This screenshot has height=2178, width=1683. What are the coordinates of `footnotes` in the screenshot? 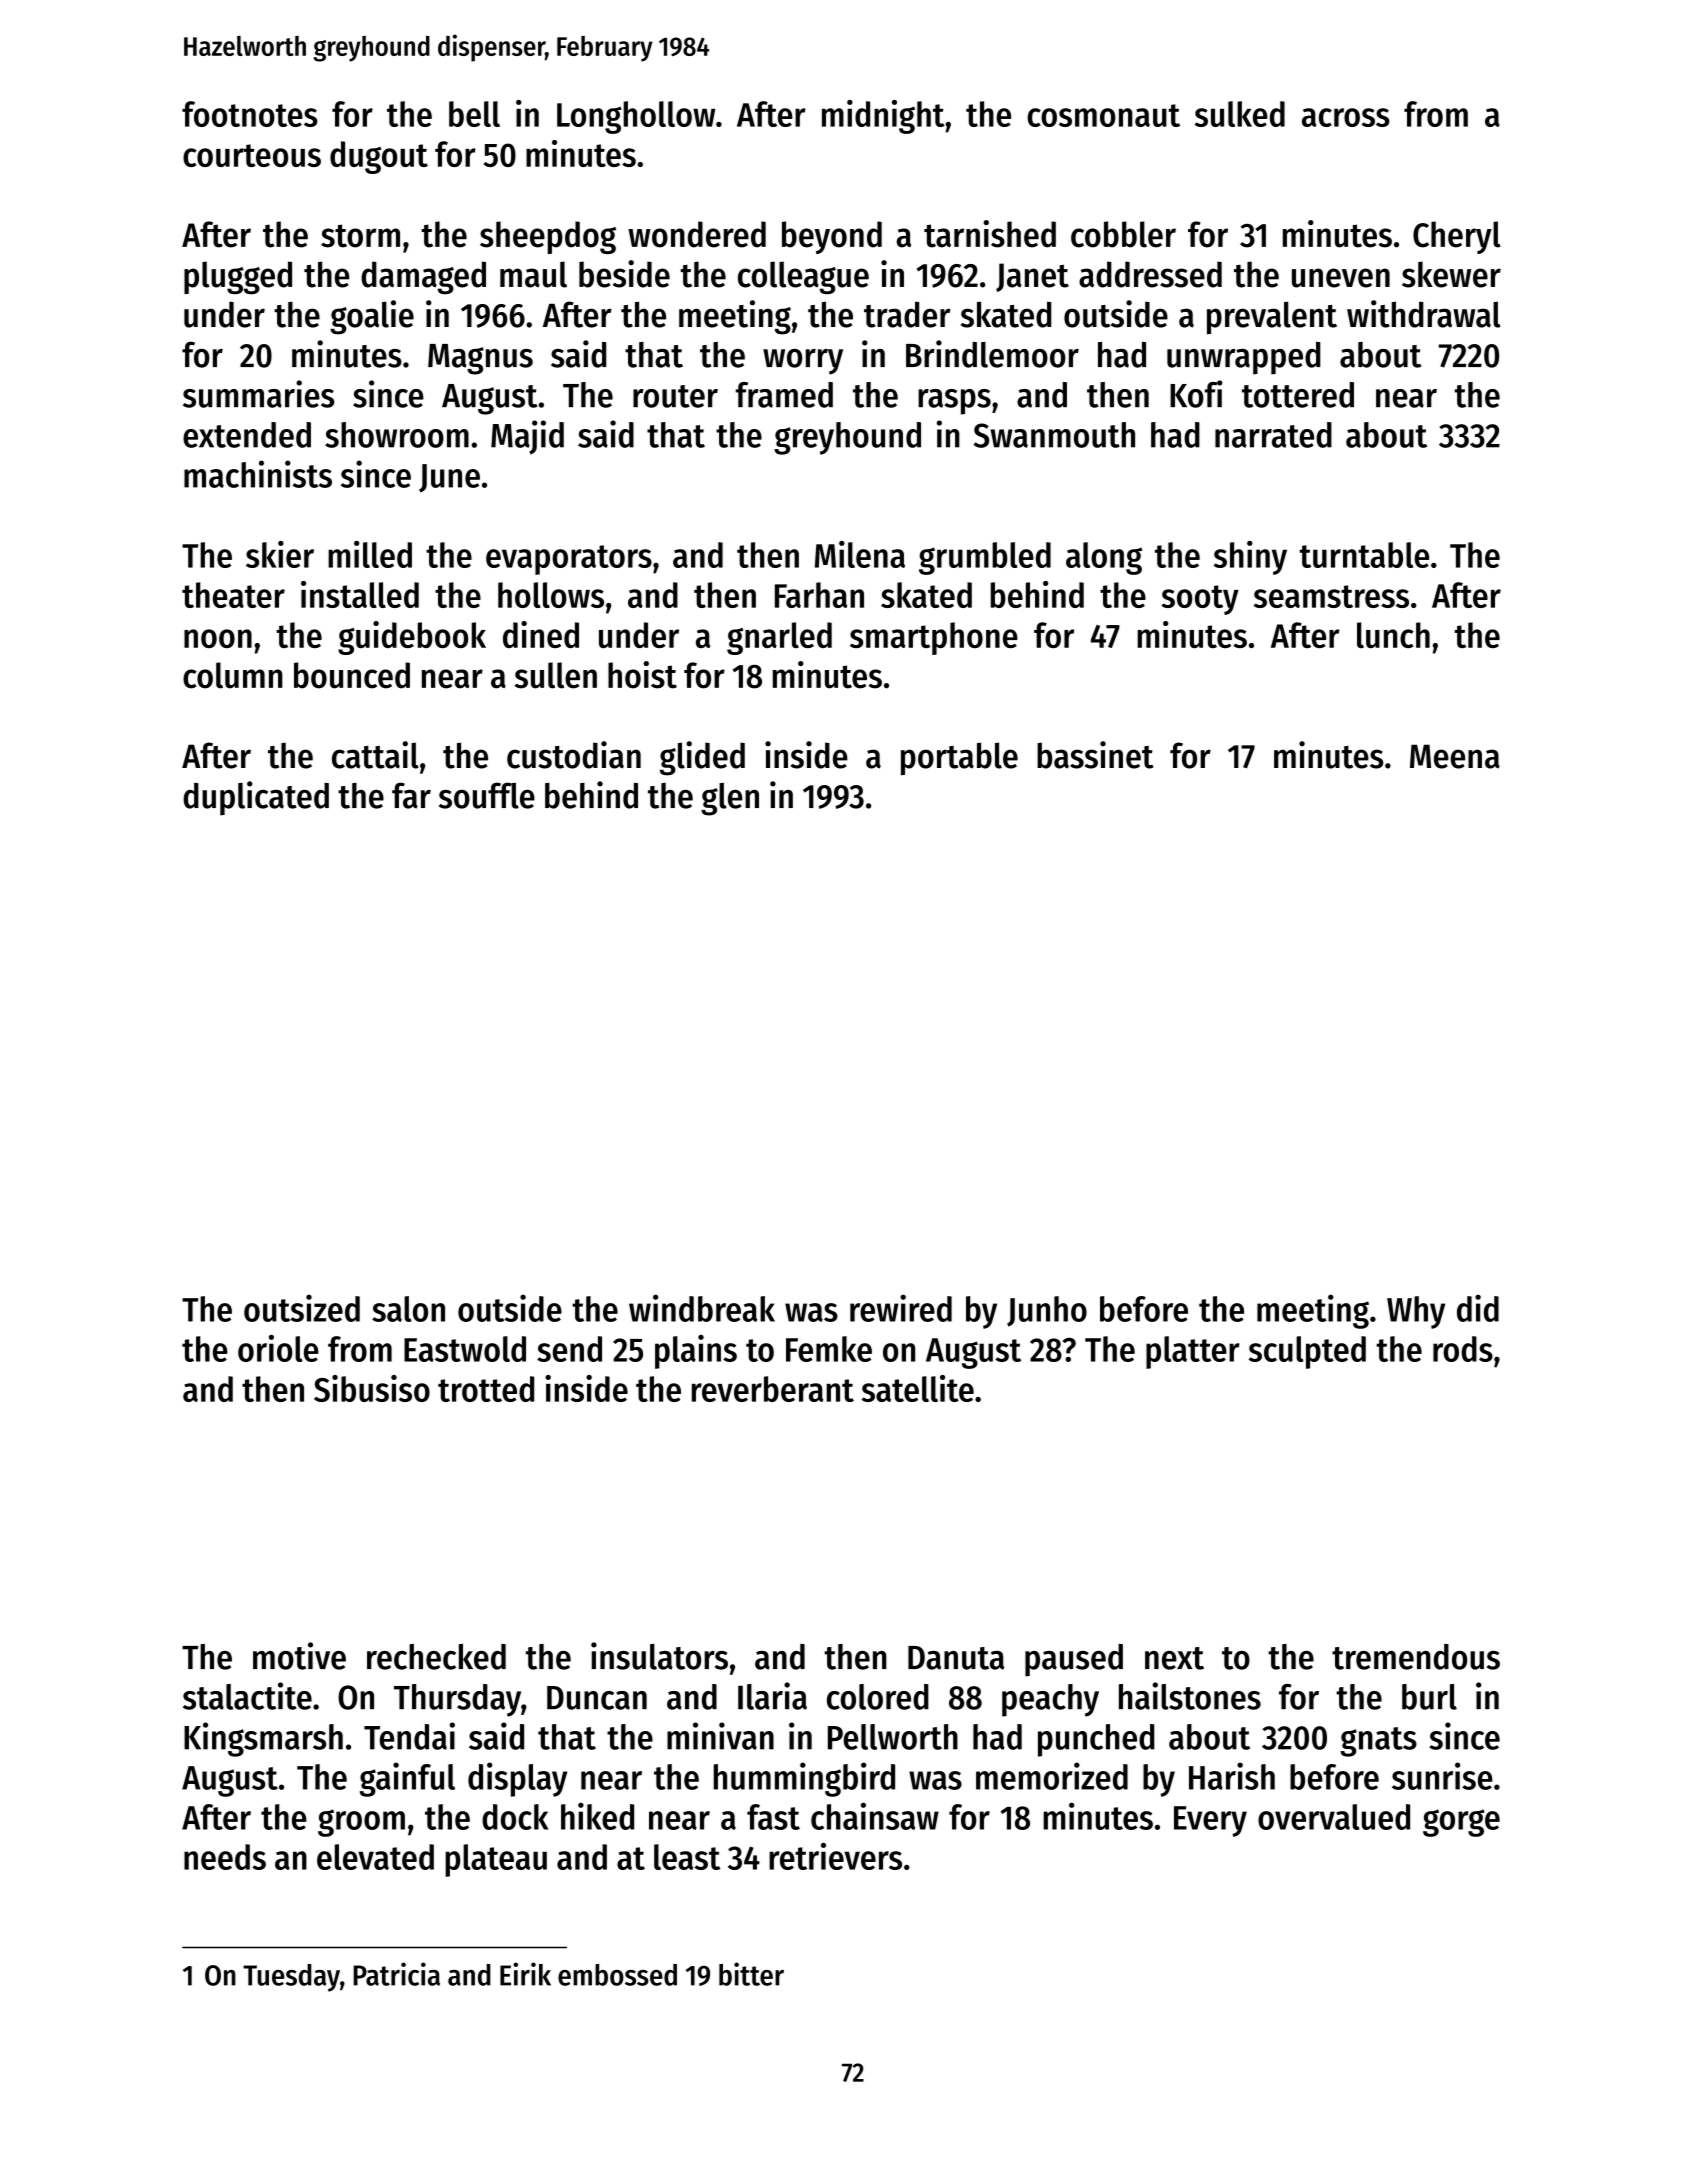 It's located at (250, 114).
